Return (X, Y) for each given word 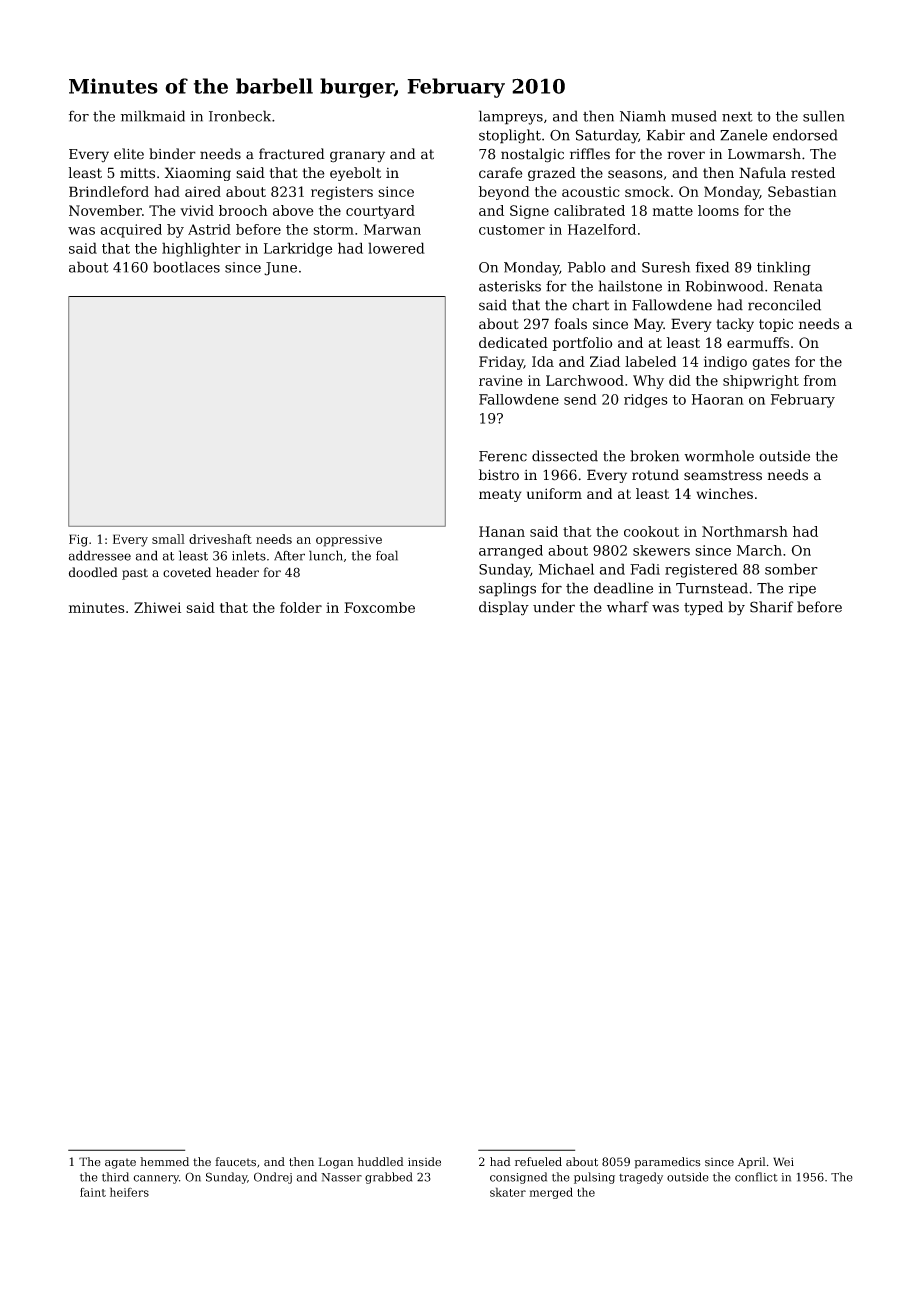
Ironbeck (240, 116)
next (737, 117)
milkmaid (153, 116)
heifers (129, 1192)
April (752, 1163)
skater (508, 1192)
